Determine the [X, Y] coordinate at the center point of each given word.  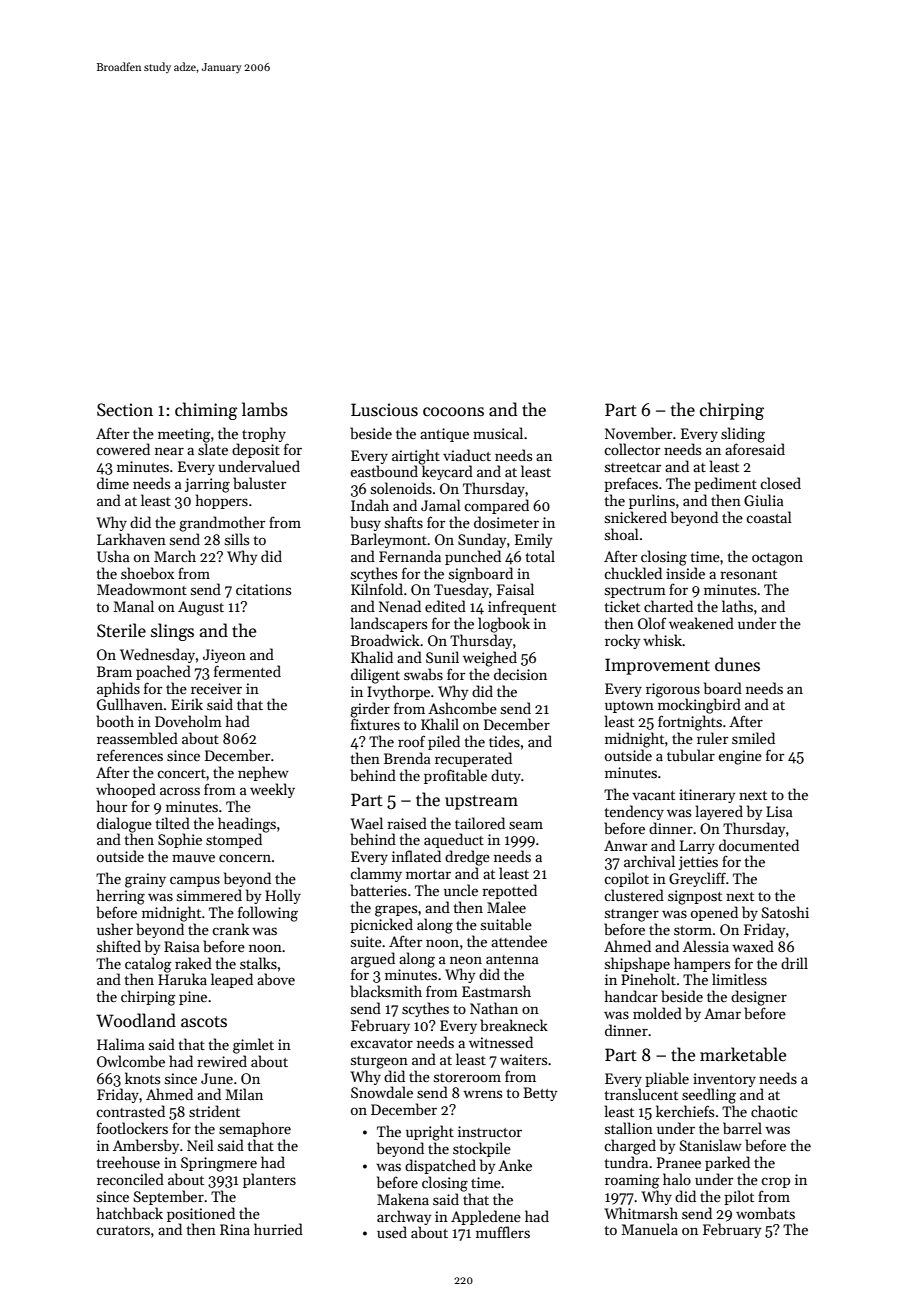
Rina [235, 1229]
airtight [416, 457]
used [392, 1232]
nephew [263, 773]
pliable [667, 1079]
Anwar [626, 845]
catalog [148, 965]
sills [237, 539]
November [639, 433]
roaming [632, 1181]
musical [498, 433]
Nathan [494, 1008]
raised [407, 823]
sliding [743, 435]
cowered [123, 449]
